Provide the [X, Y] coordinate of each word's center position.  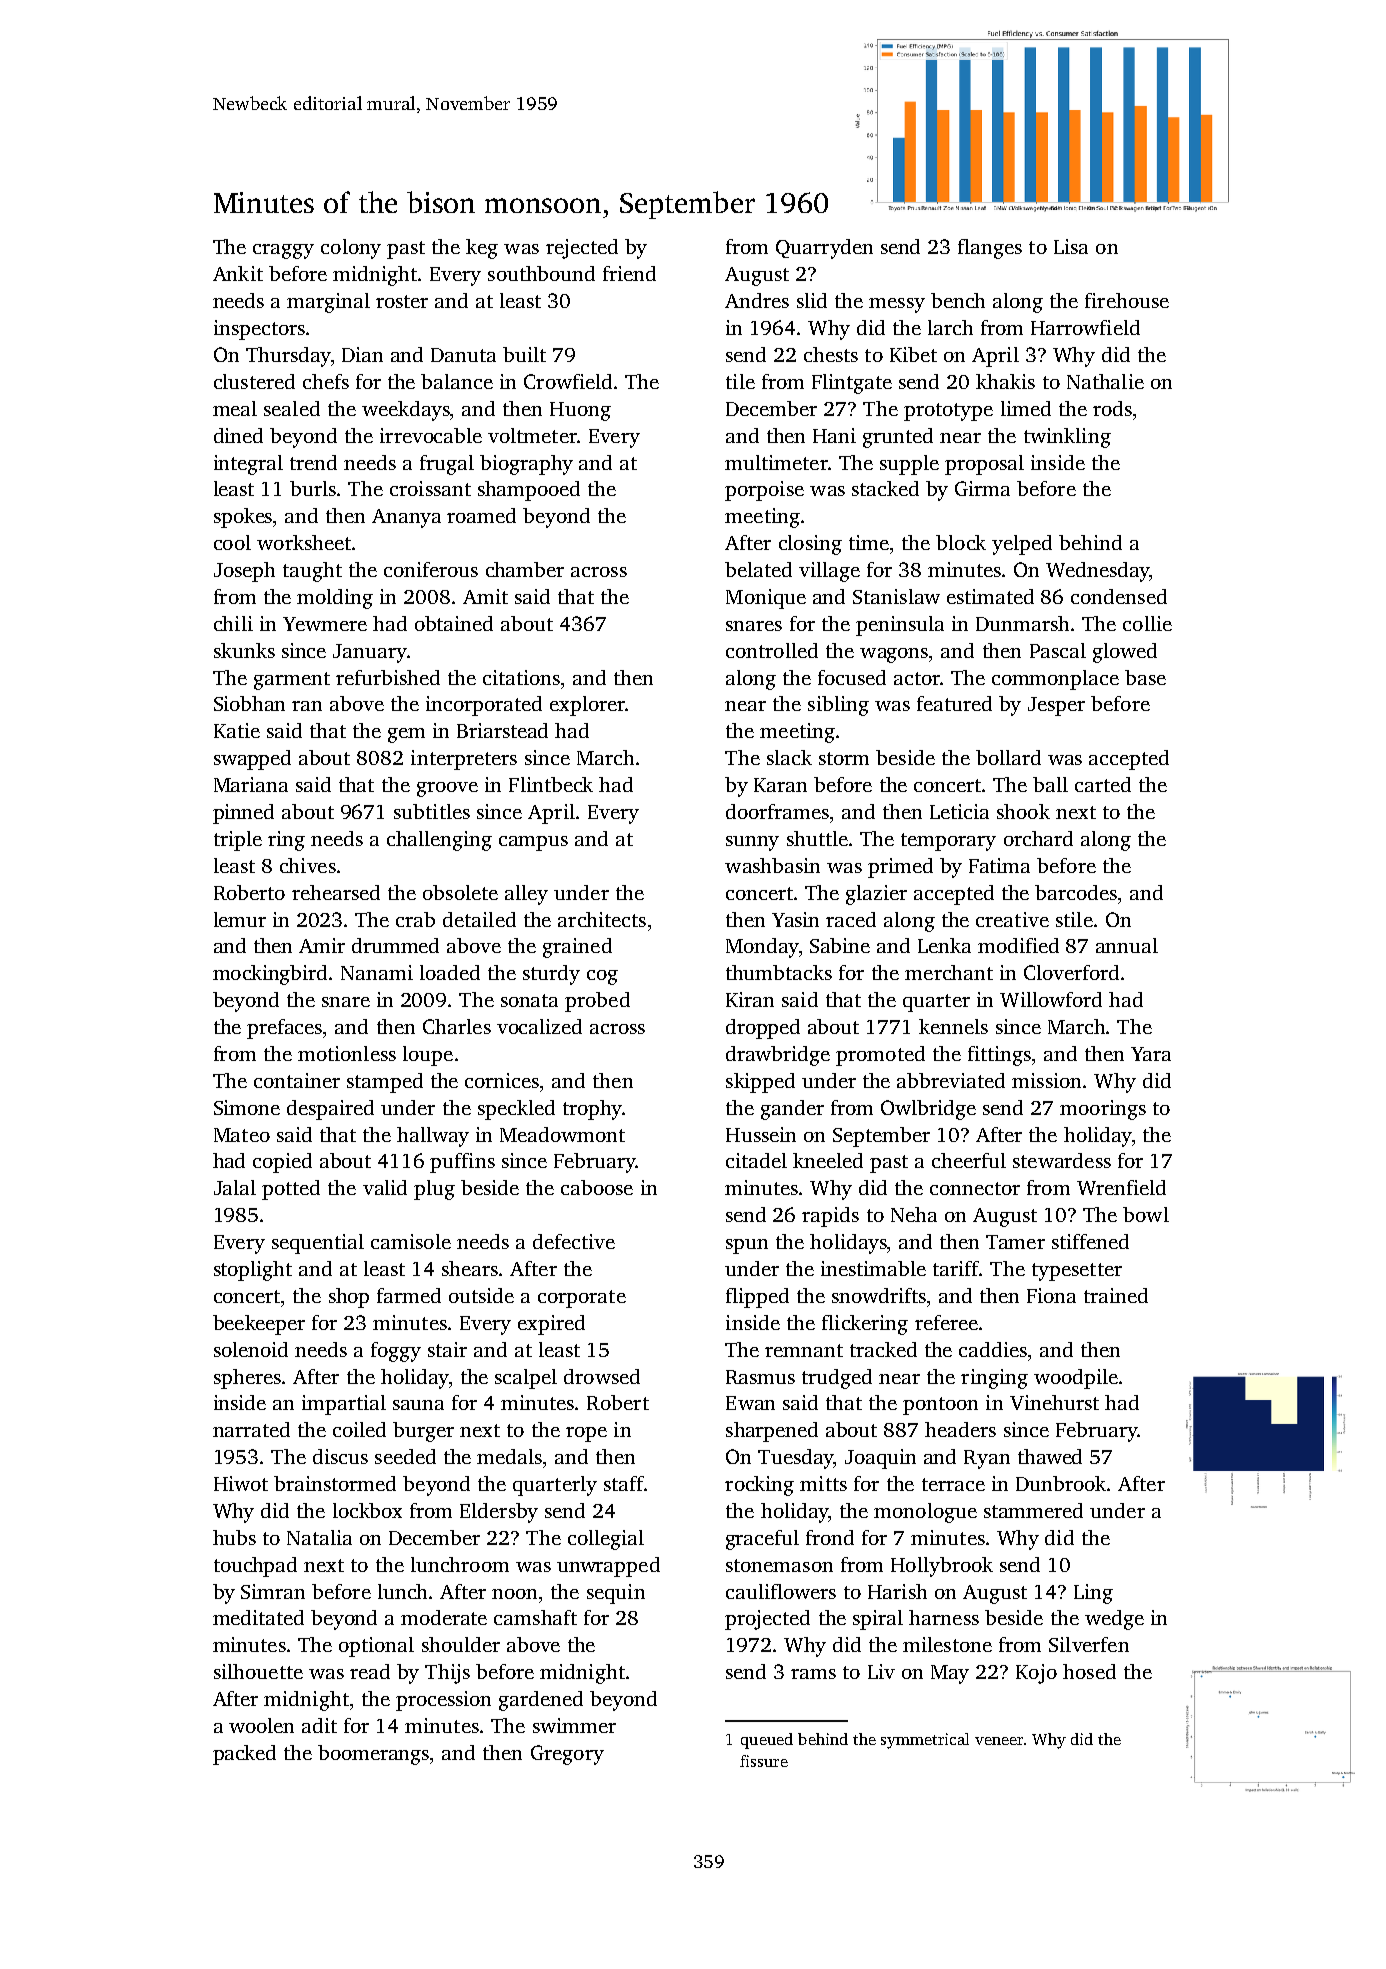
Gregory [567, 1755]
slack [789, 757]
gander [792, 1110]
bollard [1008, 757]
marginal [328, 303]
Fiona [1051, 1295]
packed [244, 1755]
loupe [428, 1056]
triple [238, 841]
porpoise [764, 491]
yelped [1022, 545]
